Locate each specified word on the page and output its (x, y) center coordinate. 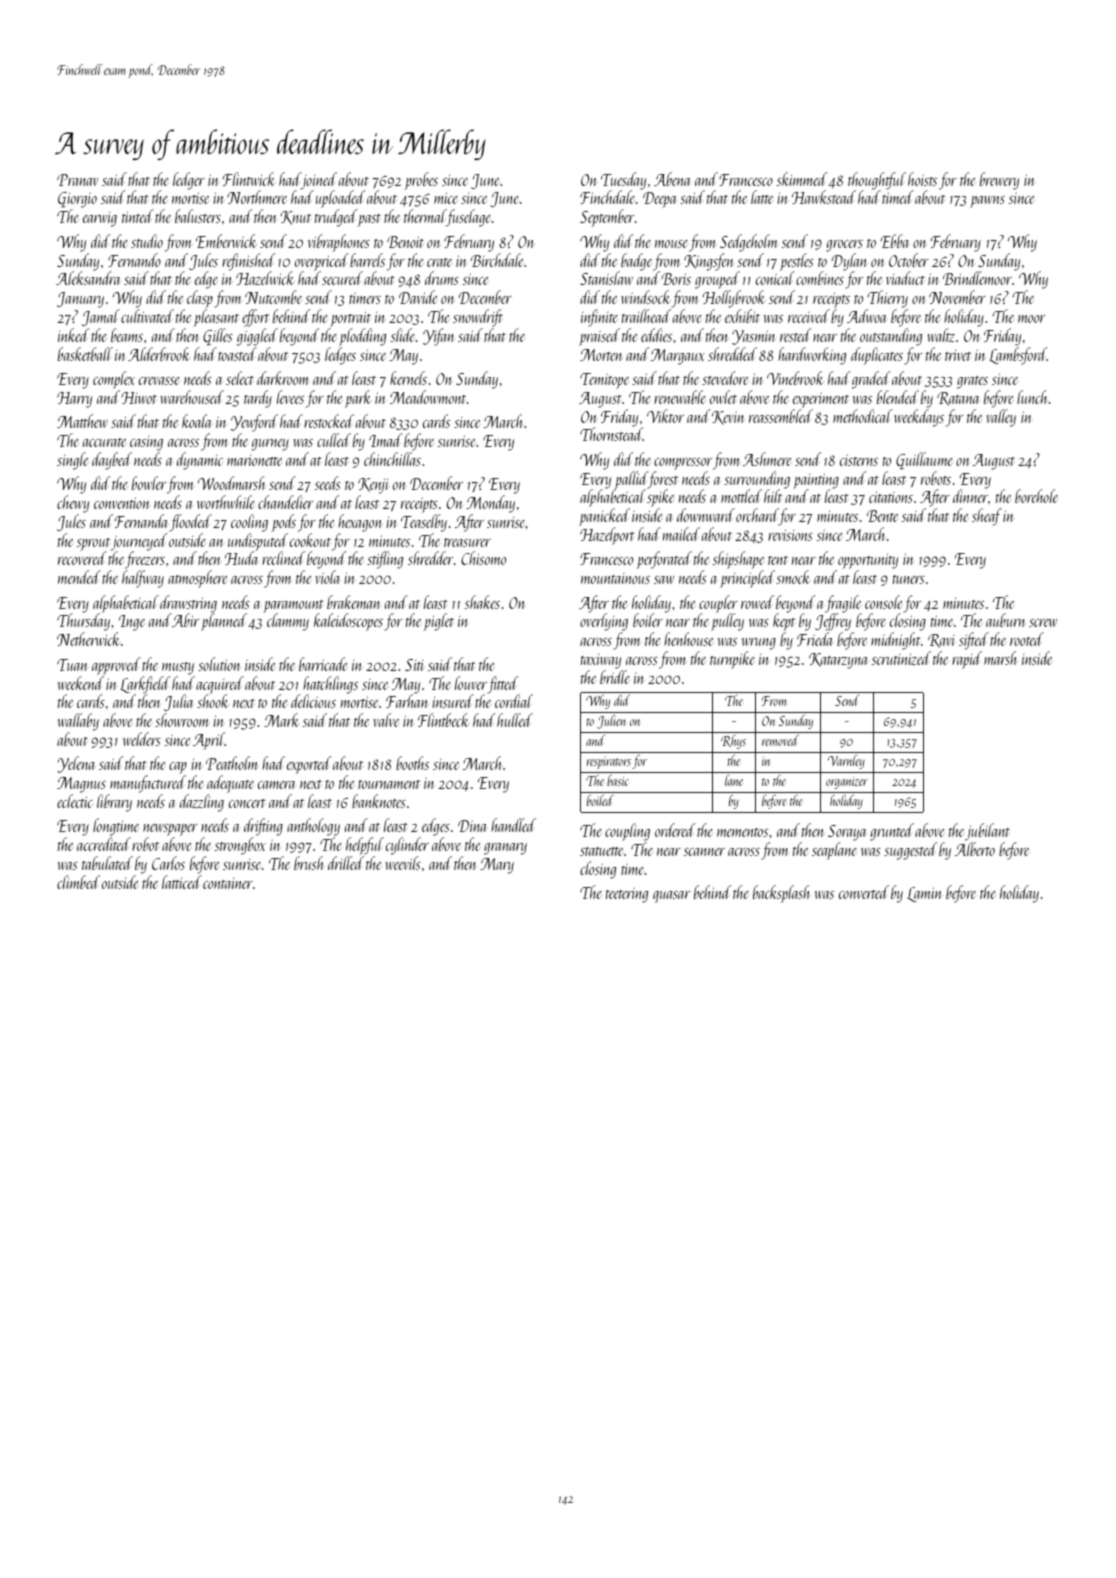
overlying (604, 622)
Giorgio (77, 200)
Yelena (76, 764)
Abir (185, 620)
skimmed (802, 179)
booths (412, 763)
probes (421, 181)
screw (1043, 623)
